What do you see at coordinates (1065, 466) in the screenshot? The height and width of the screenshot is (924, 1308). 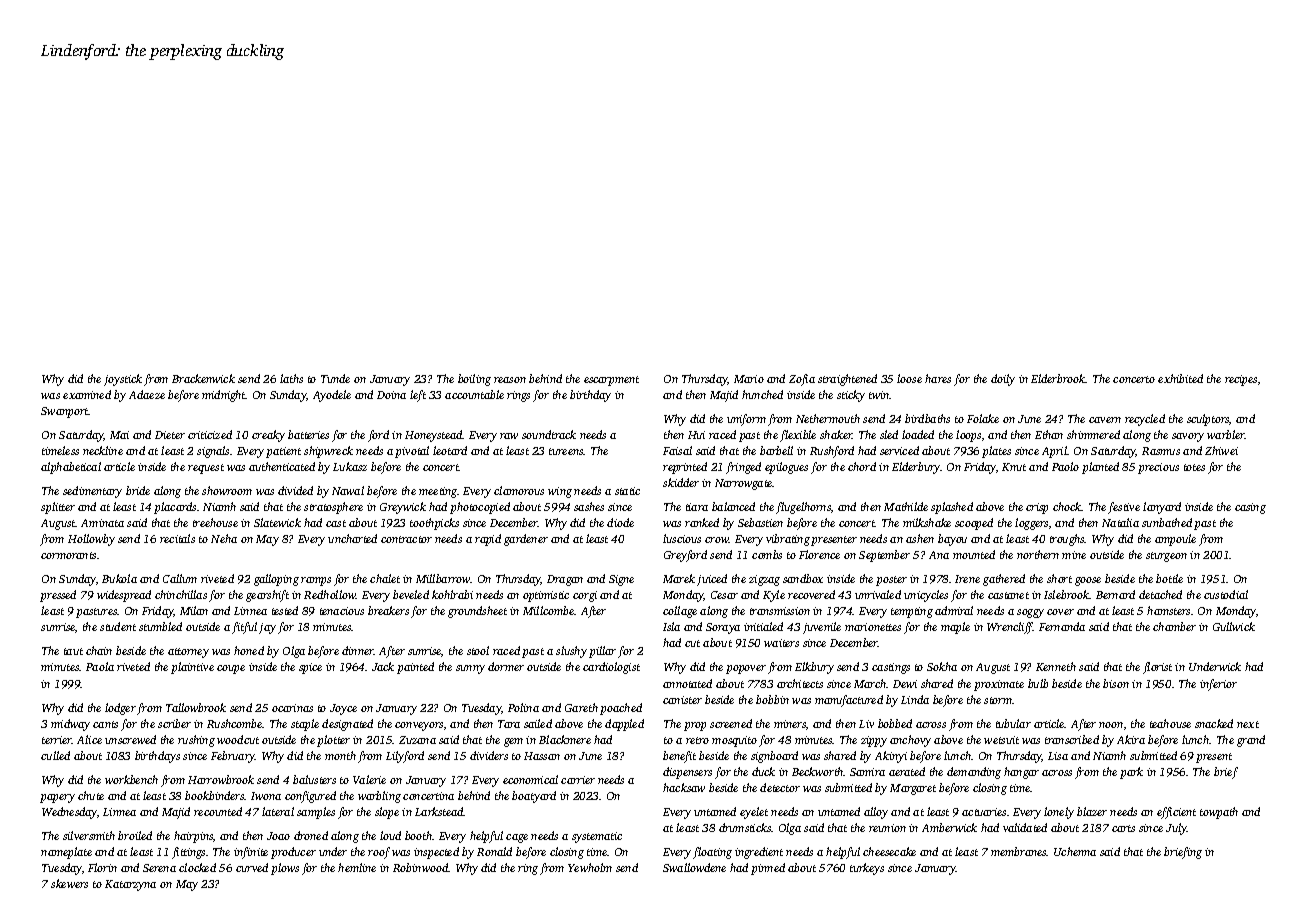 I see `Paolo` at bounding box center [1065, 466].
